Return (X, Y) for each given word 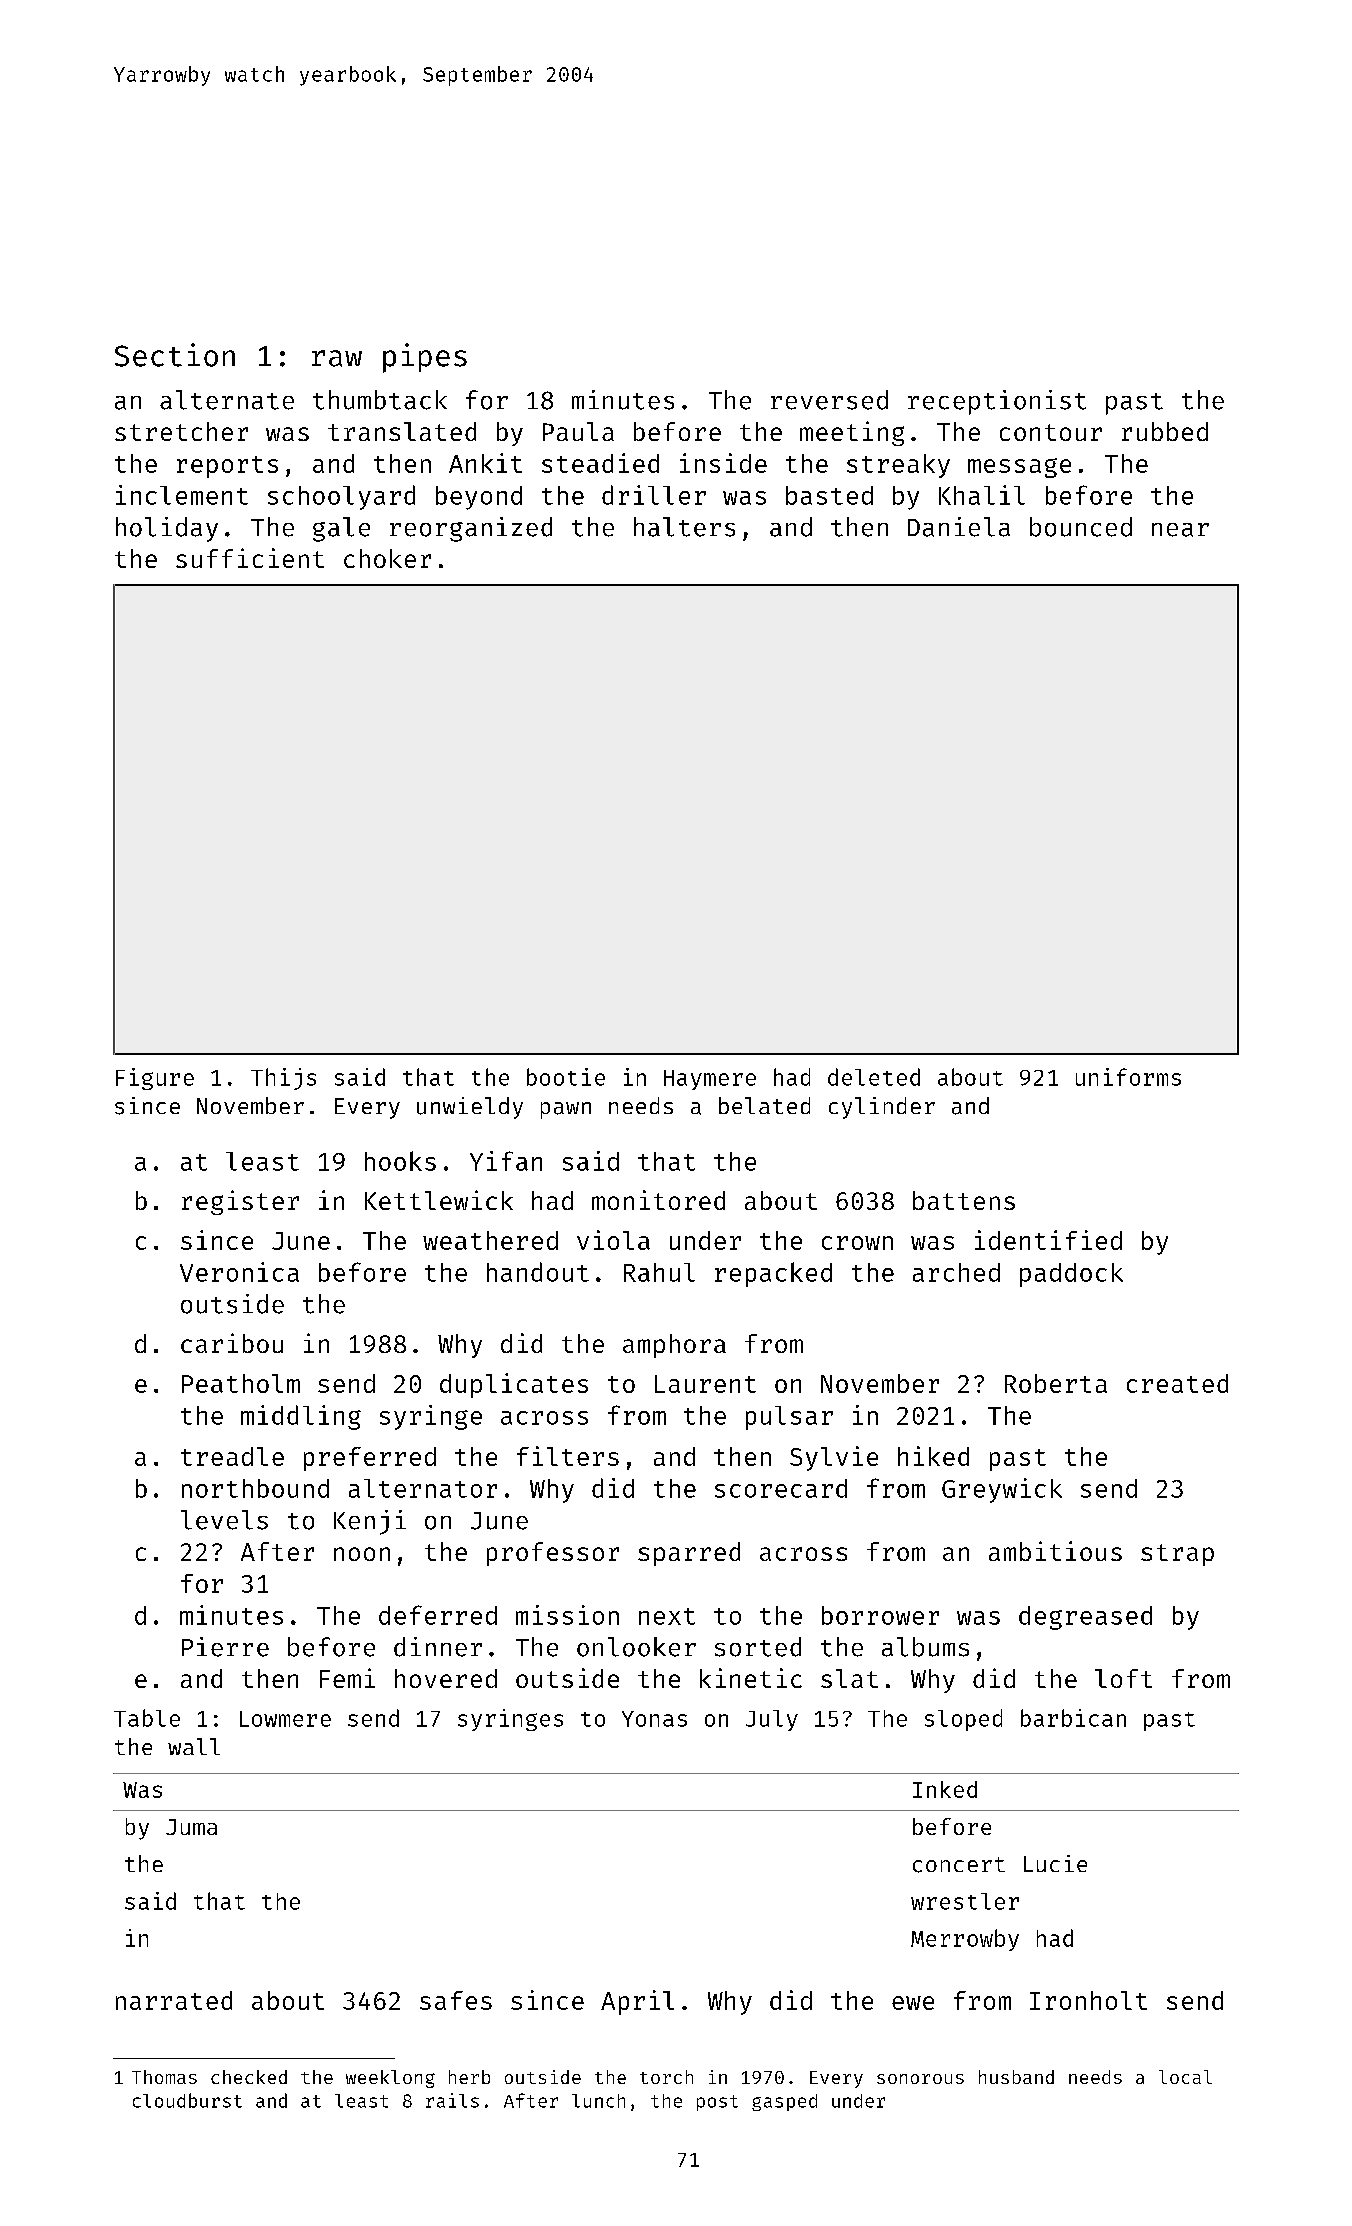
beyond (479, 498)
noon (362, 1554)
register (240, 1202)
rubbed (1165, 431)
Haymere (710, 1080)
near (1180, 530)
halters (684, 527)
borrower (880, 1615)
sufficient (250, 558)
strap (1177, 1555)
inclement (182, 495)
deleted (874, 1077)
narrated (174, 2000)
